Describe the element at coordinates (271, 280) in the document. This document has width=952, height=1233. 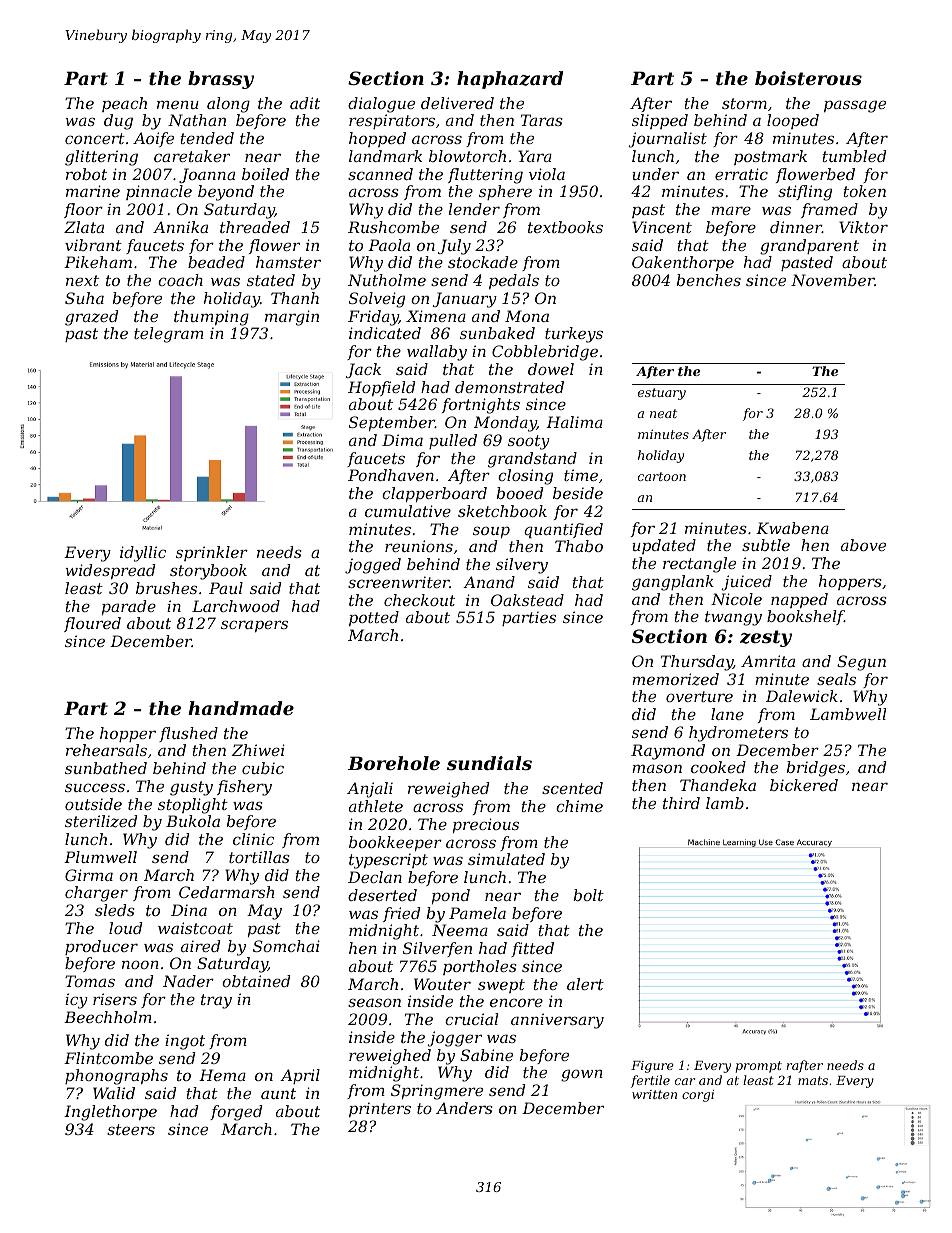
I see `stated` at that location.
